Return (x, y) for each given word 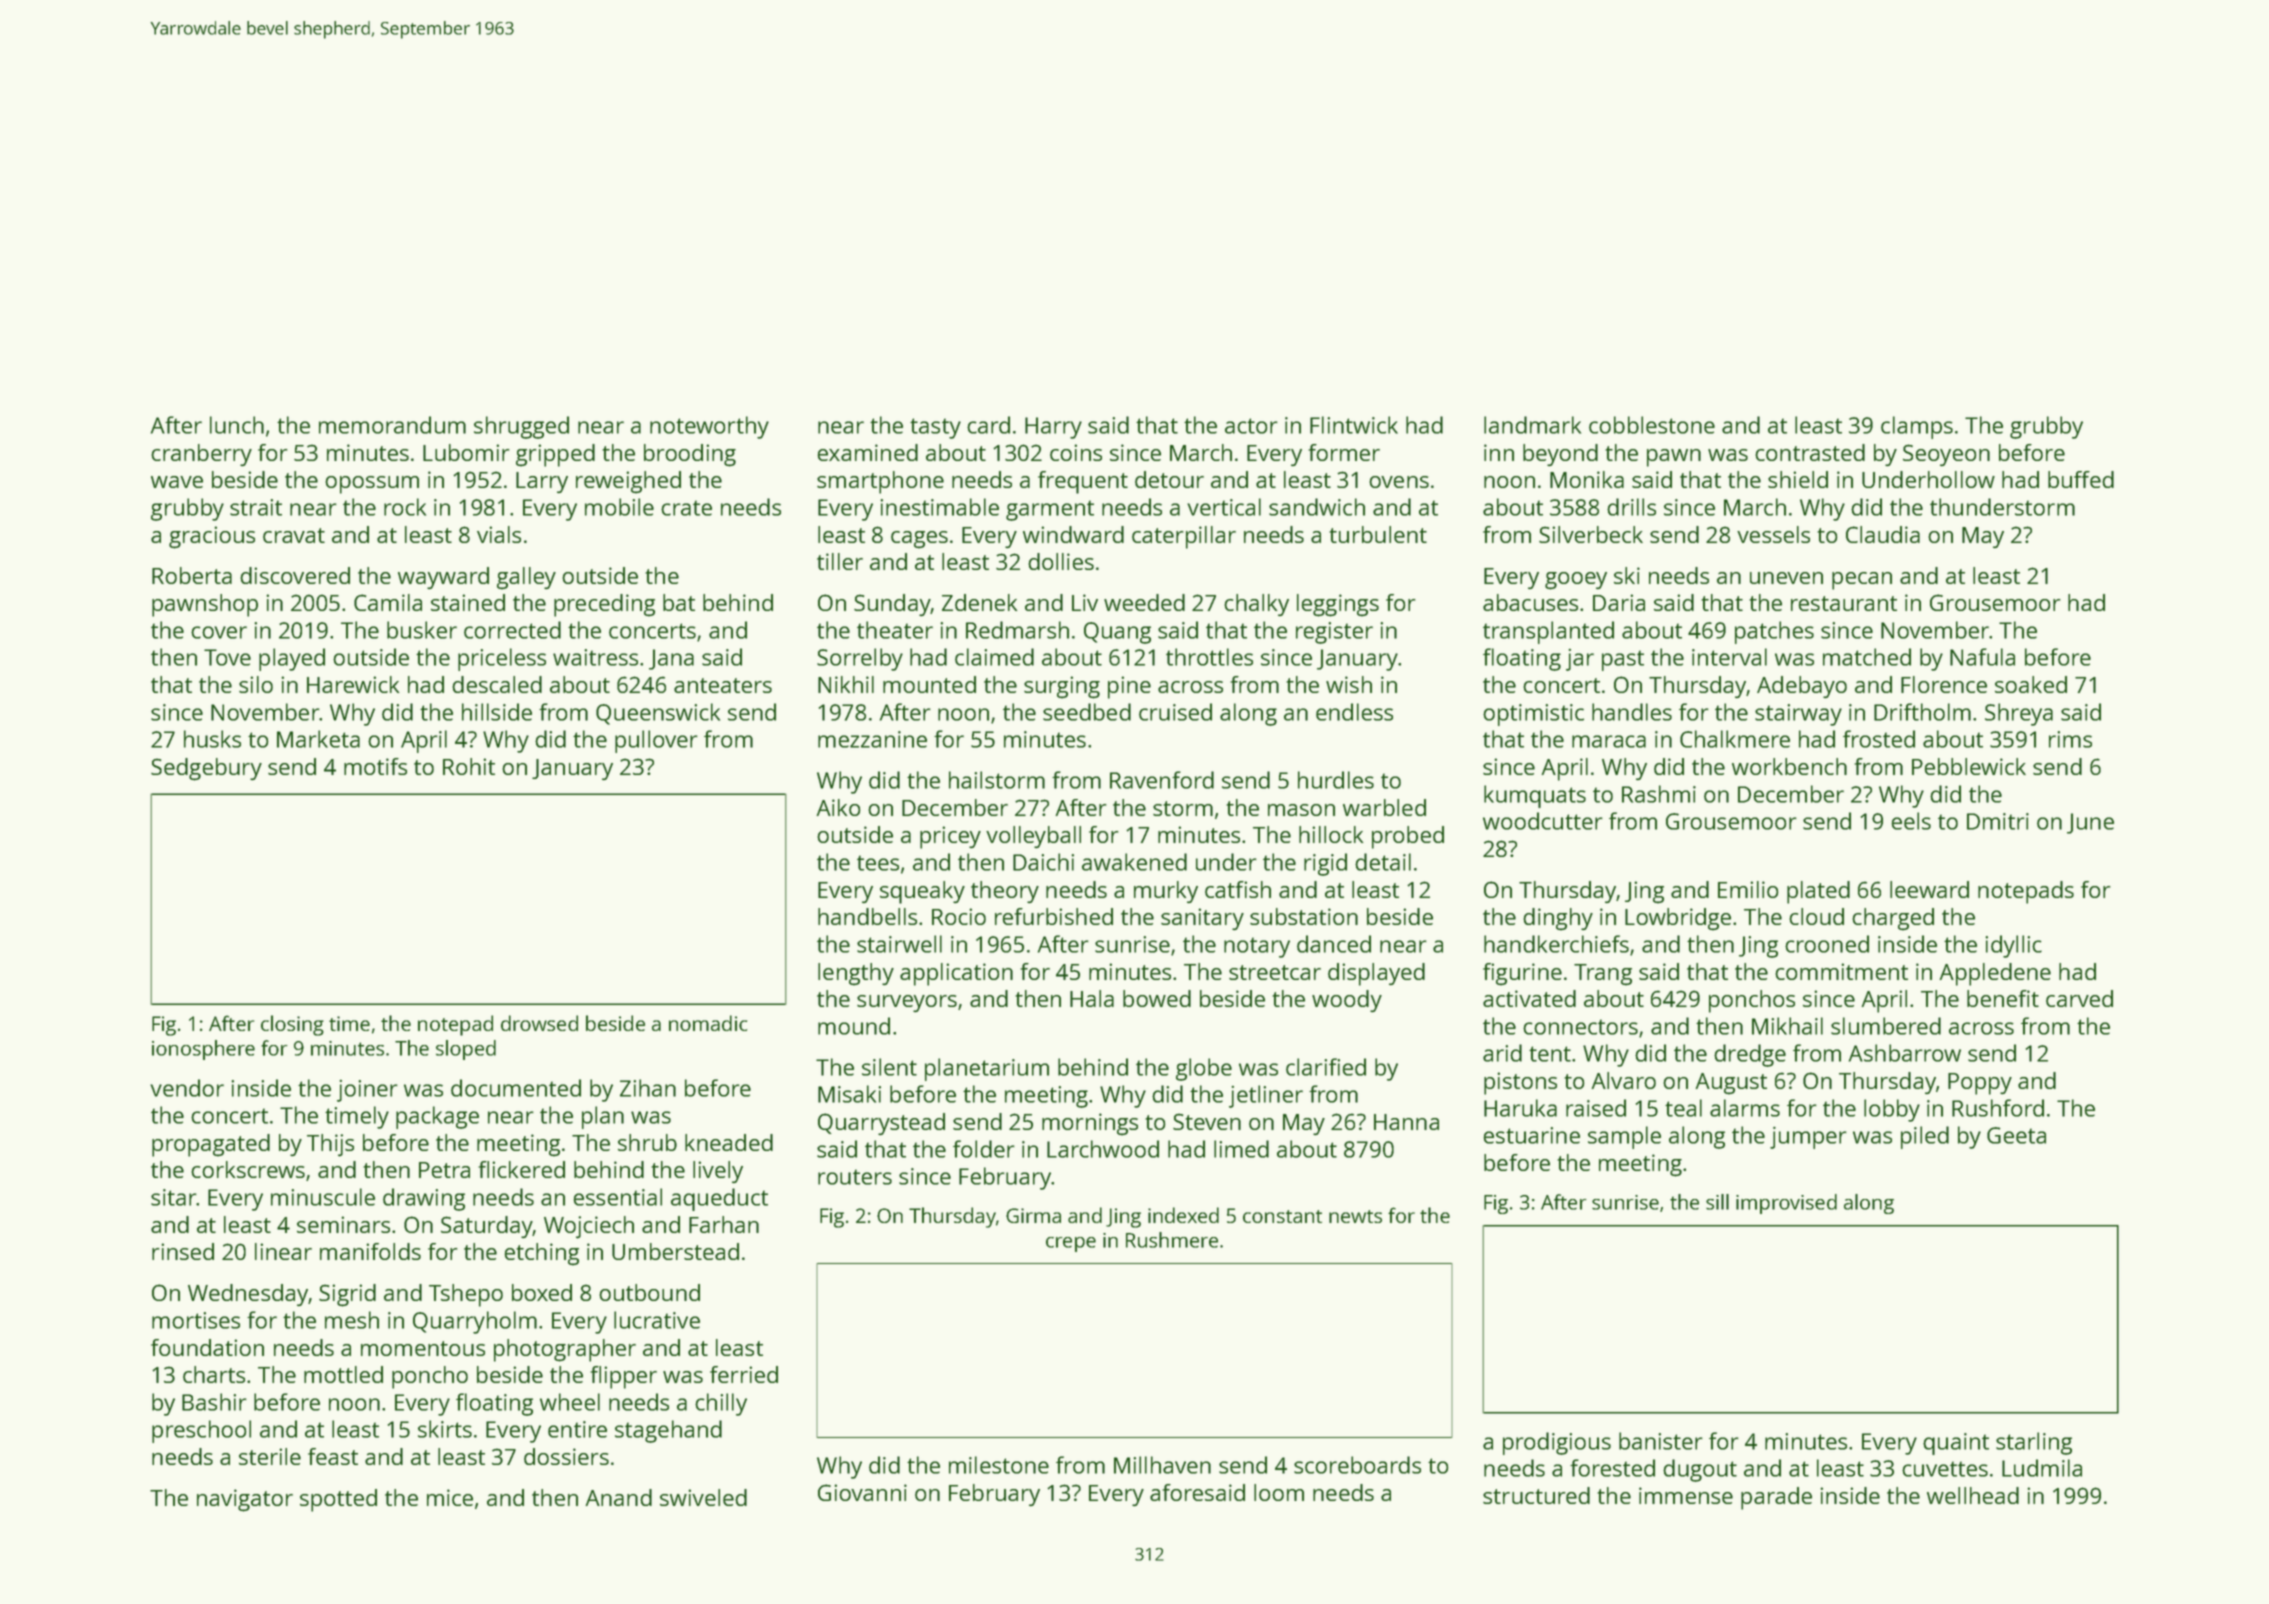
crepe (1071, 1244)
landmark (1532, 425)
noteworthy (709, 427)
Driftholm (1922, 712)
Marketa (318, 739)
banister (1660, 1441)
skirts (445, 1429)
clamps (1917, 427)
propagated (211, 1145)
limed (1241, 1149)
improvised (1786, 1204)
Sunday (892, 605)
